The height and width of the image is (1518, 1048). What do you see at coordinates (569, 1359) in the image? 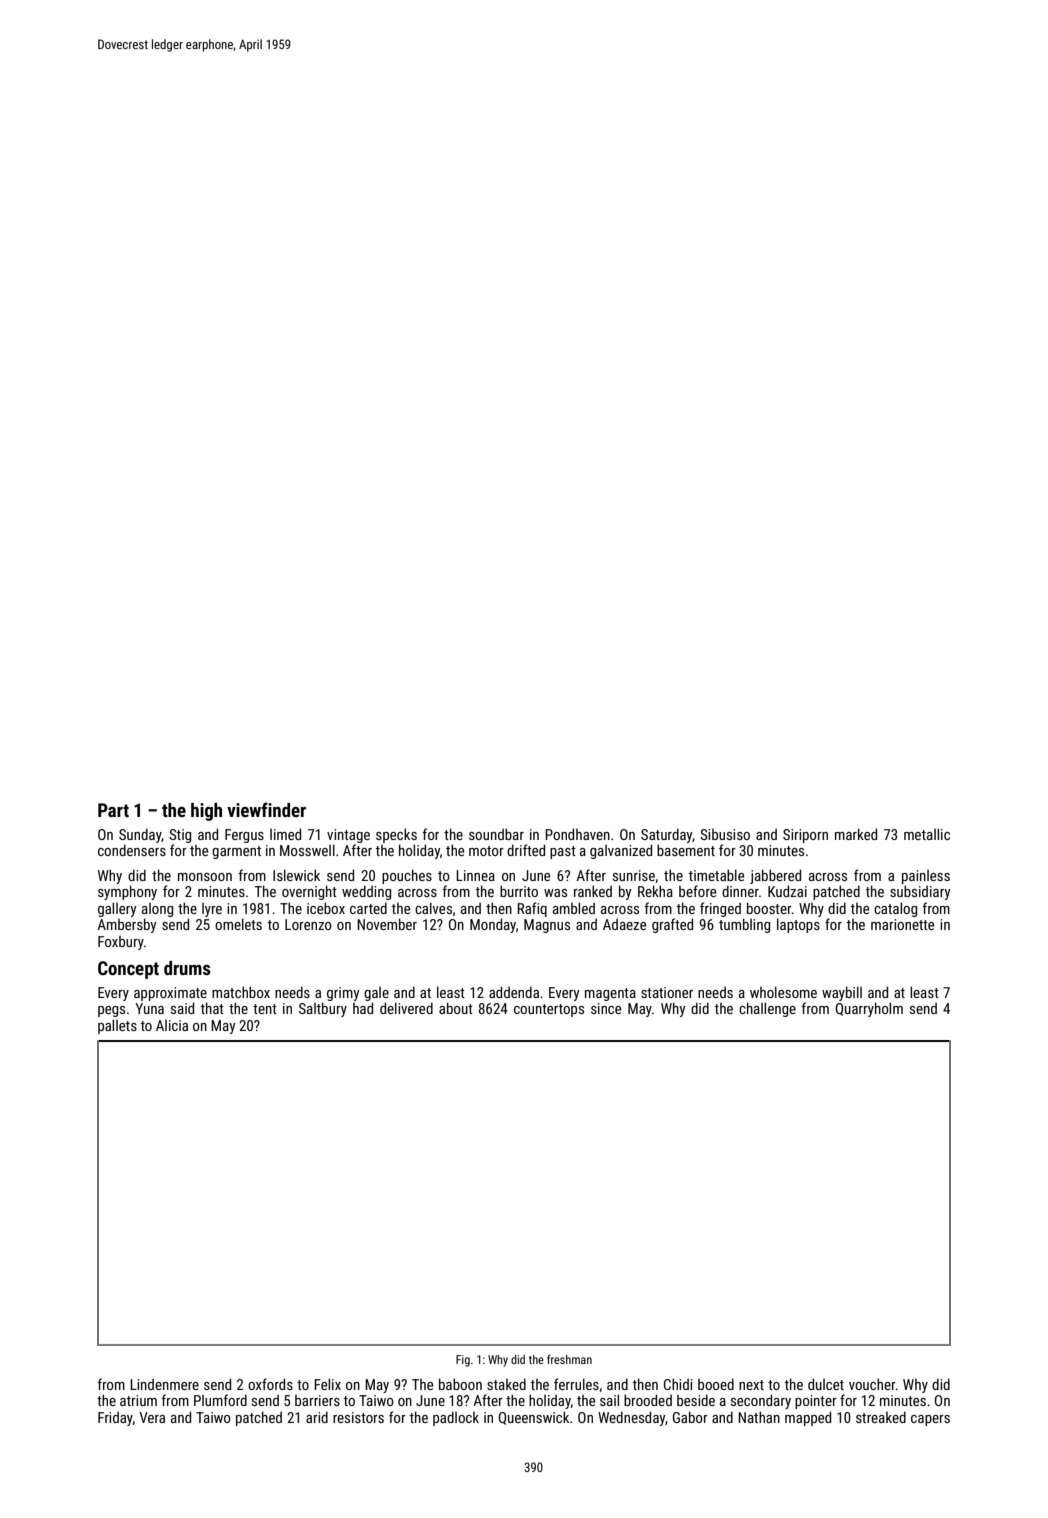
I see `freshman` at bounding box center [569, 1359].
